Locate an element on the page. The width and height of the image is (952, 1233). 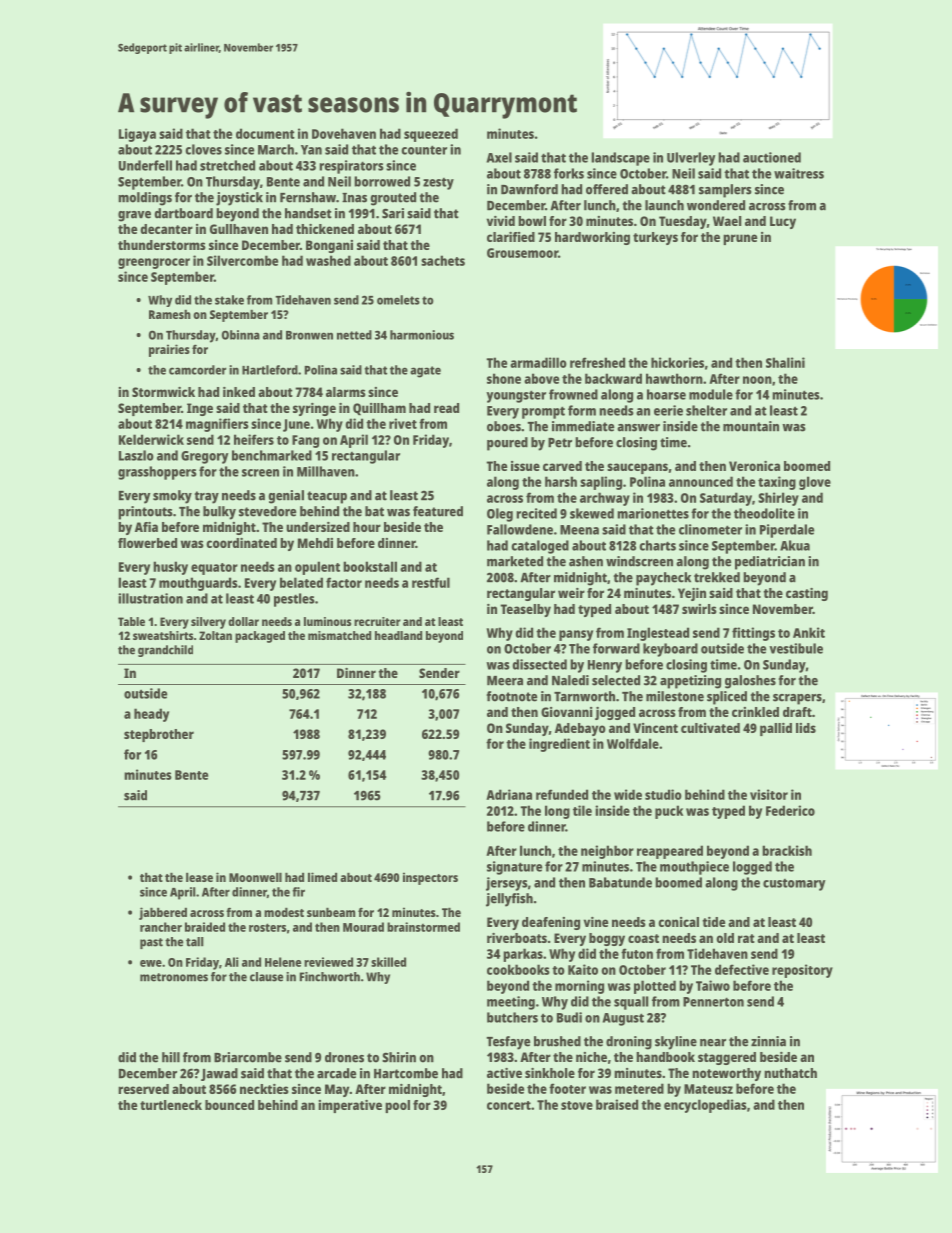
concert is located at coordinates (509, 1105).
